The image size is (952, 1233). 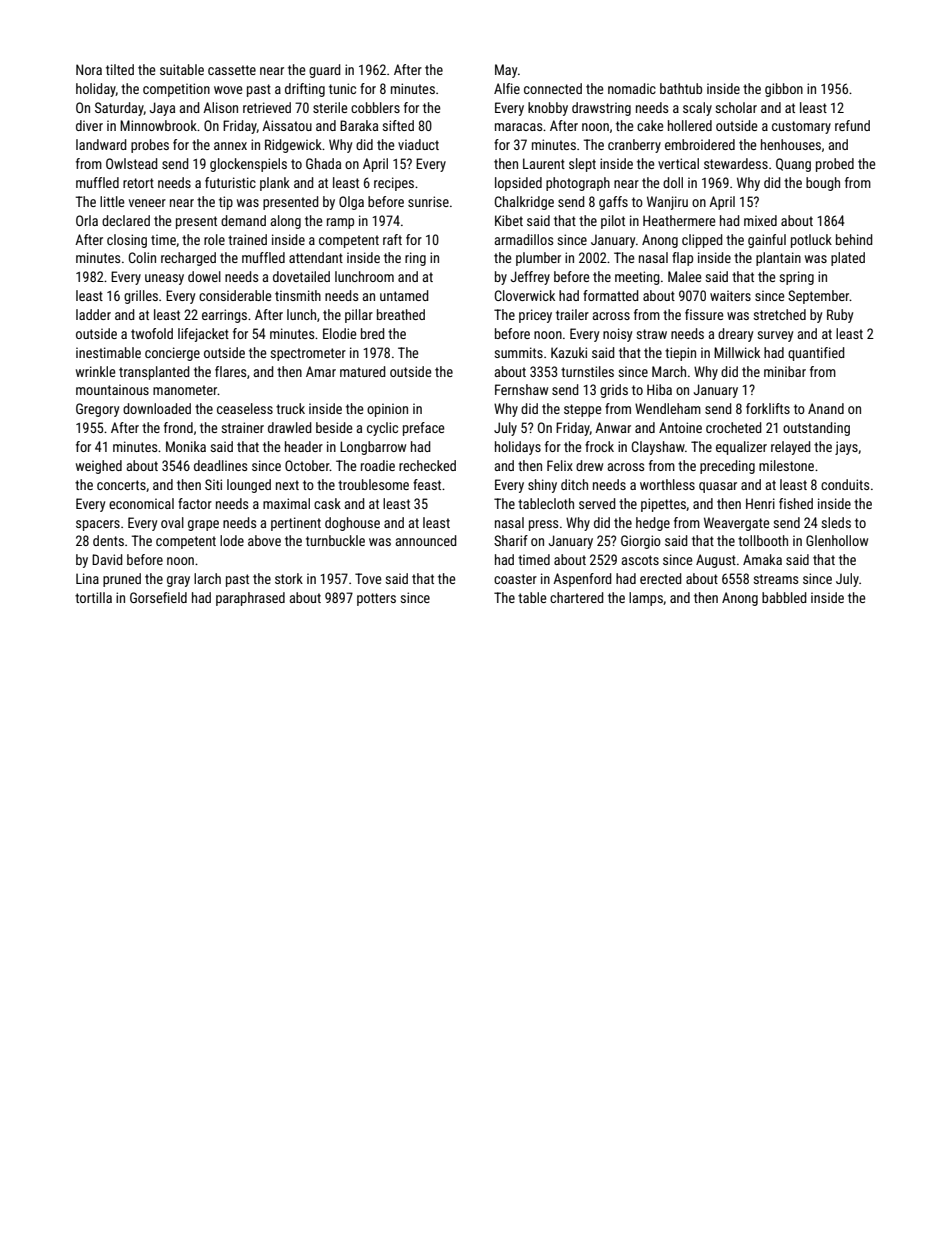 What do you see at coordinates (690, 125) in the image?
I see `hollered` at bounding box center [690, 125].
